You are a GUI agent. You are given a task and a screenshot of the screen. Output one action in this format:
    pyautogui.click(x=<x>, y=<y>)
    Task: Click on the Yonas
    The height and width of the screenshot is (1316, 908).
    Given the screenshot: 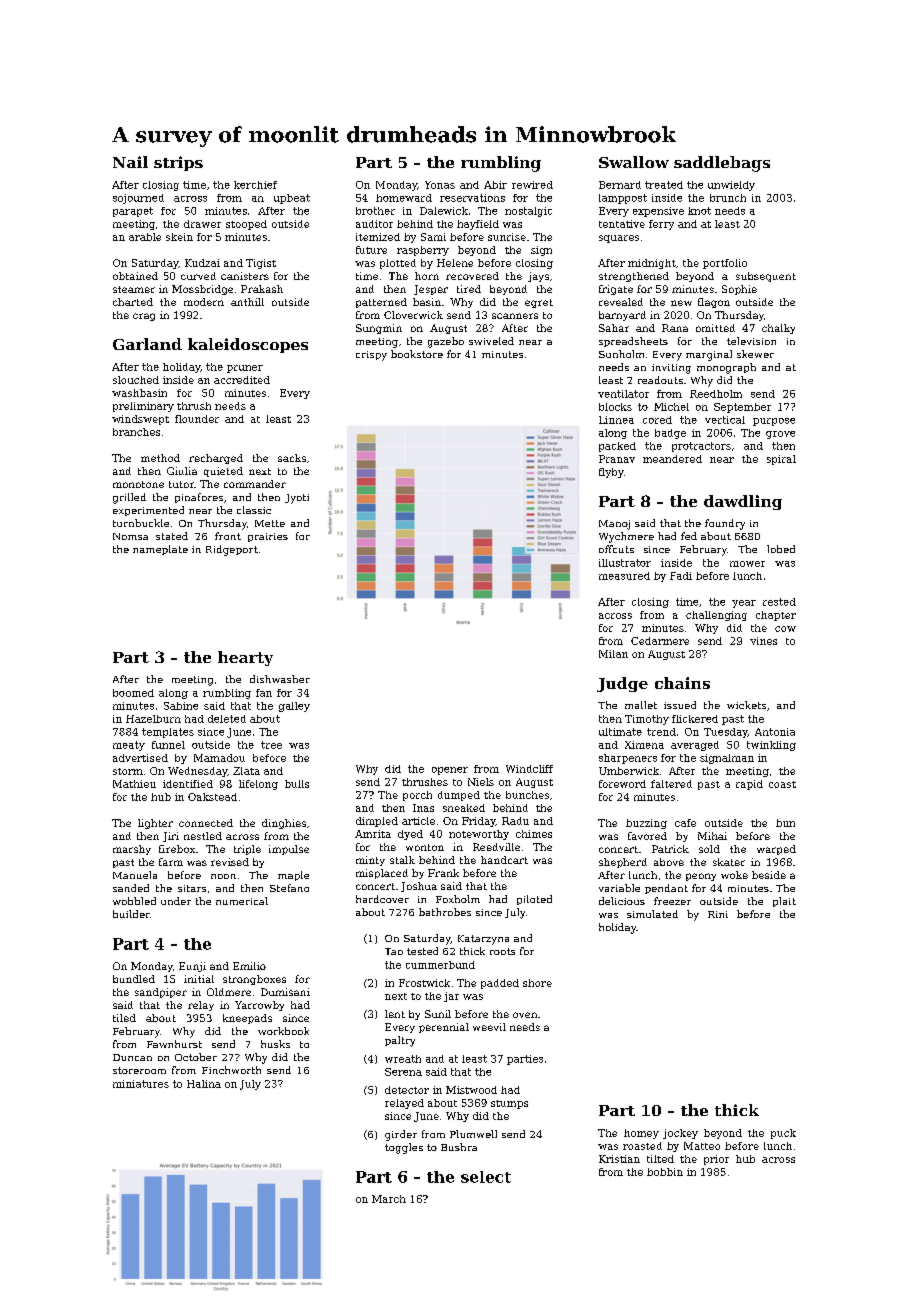 What is the action you would take?
    pyautogui.click(x=440, y=185)
